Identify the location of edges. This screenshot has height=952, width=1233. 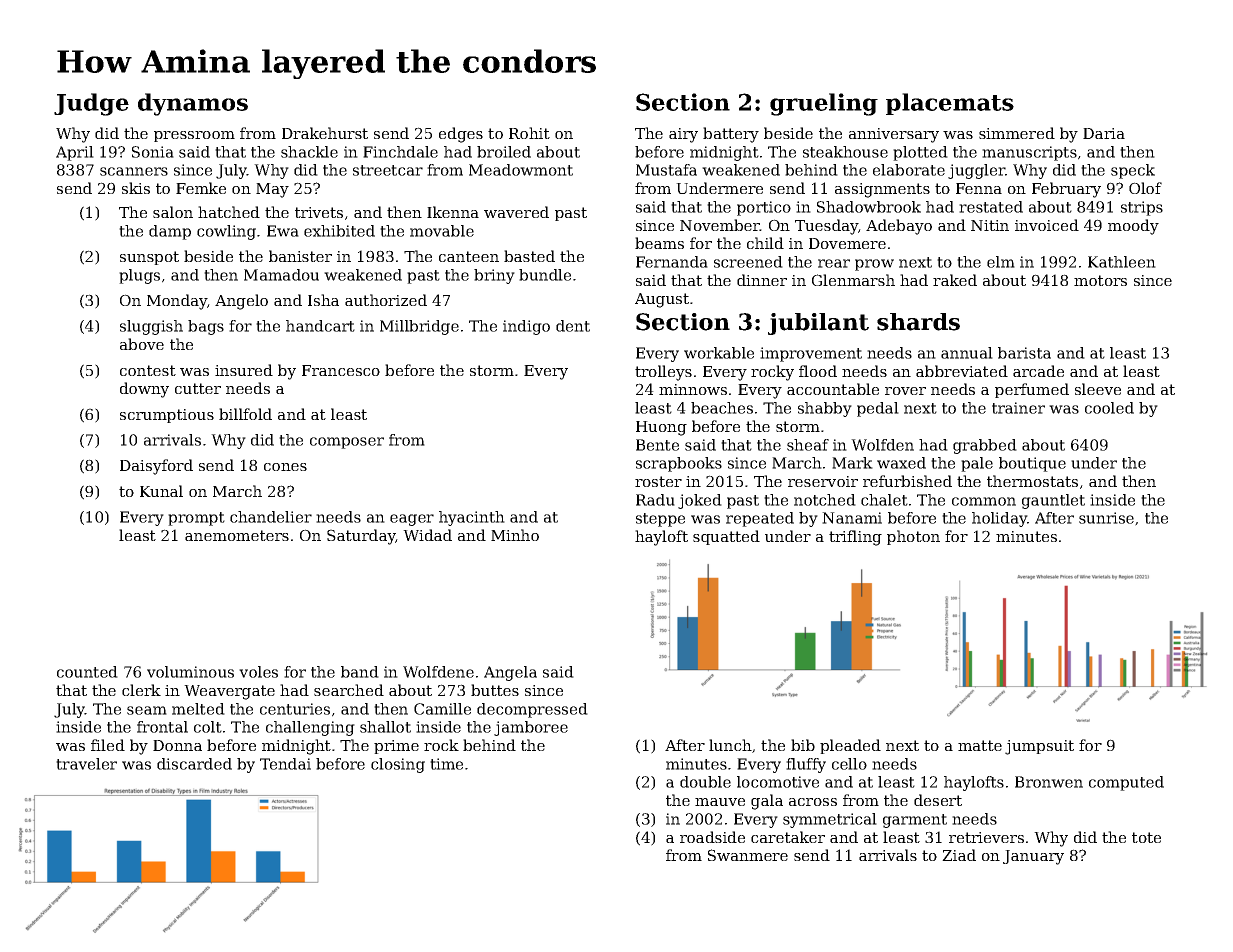
(461, 135).
